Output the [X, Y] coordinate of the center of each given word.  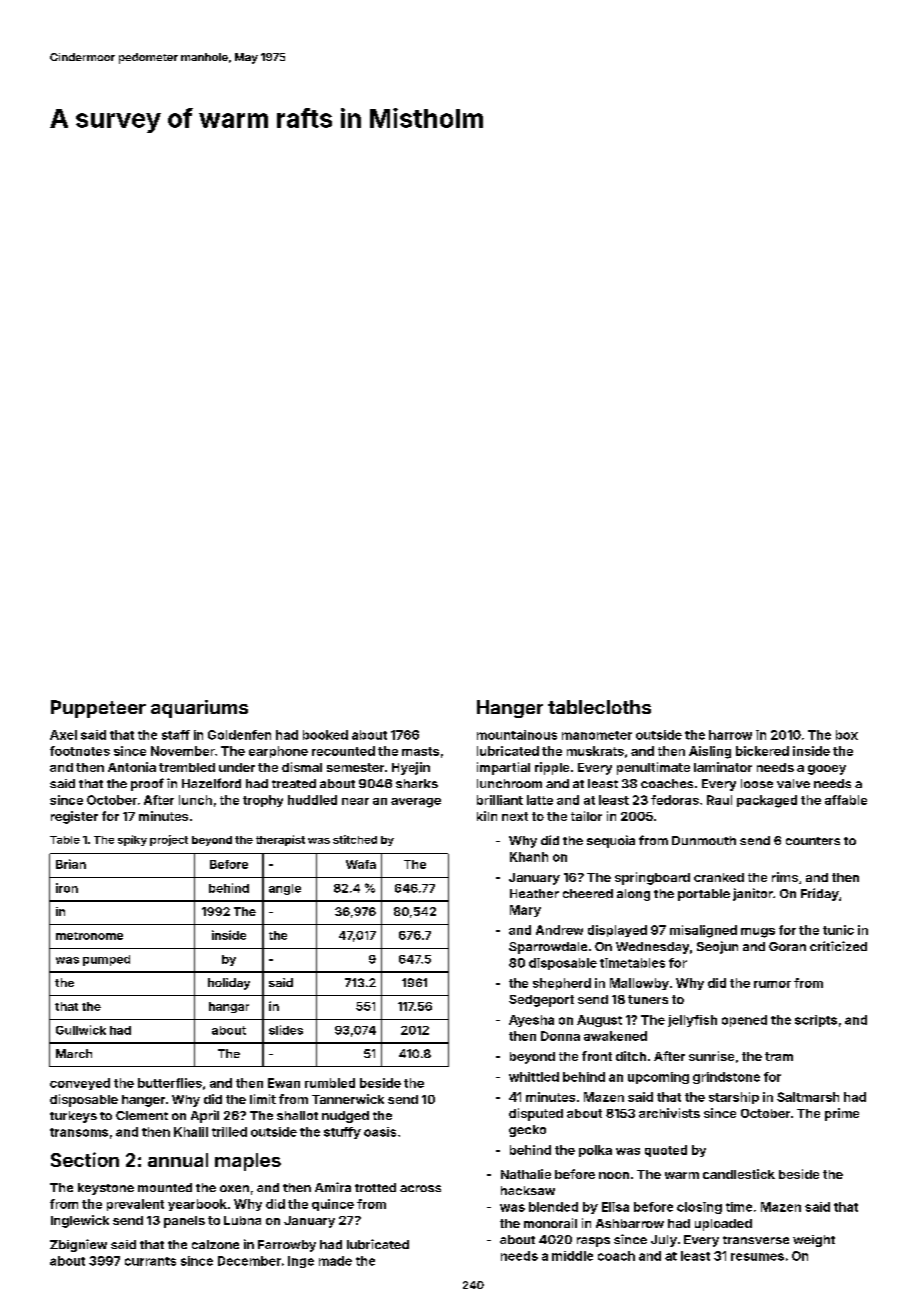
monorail [550, 1223]
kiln [487, 816]
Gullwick [81, 1030]
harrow [730, 735]
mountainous [517, 735]
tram [779, 1056]
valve [793, 783]
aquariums [199, 709]
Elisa [615, 1207]
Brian [71, 864]
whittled [534, 1077]
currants [150, 1261]
